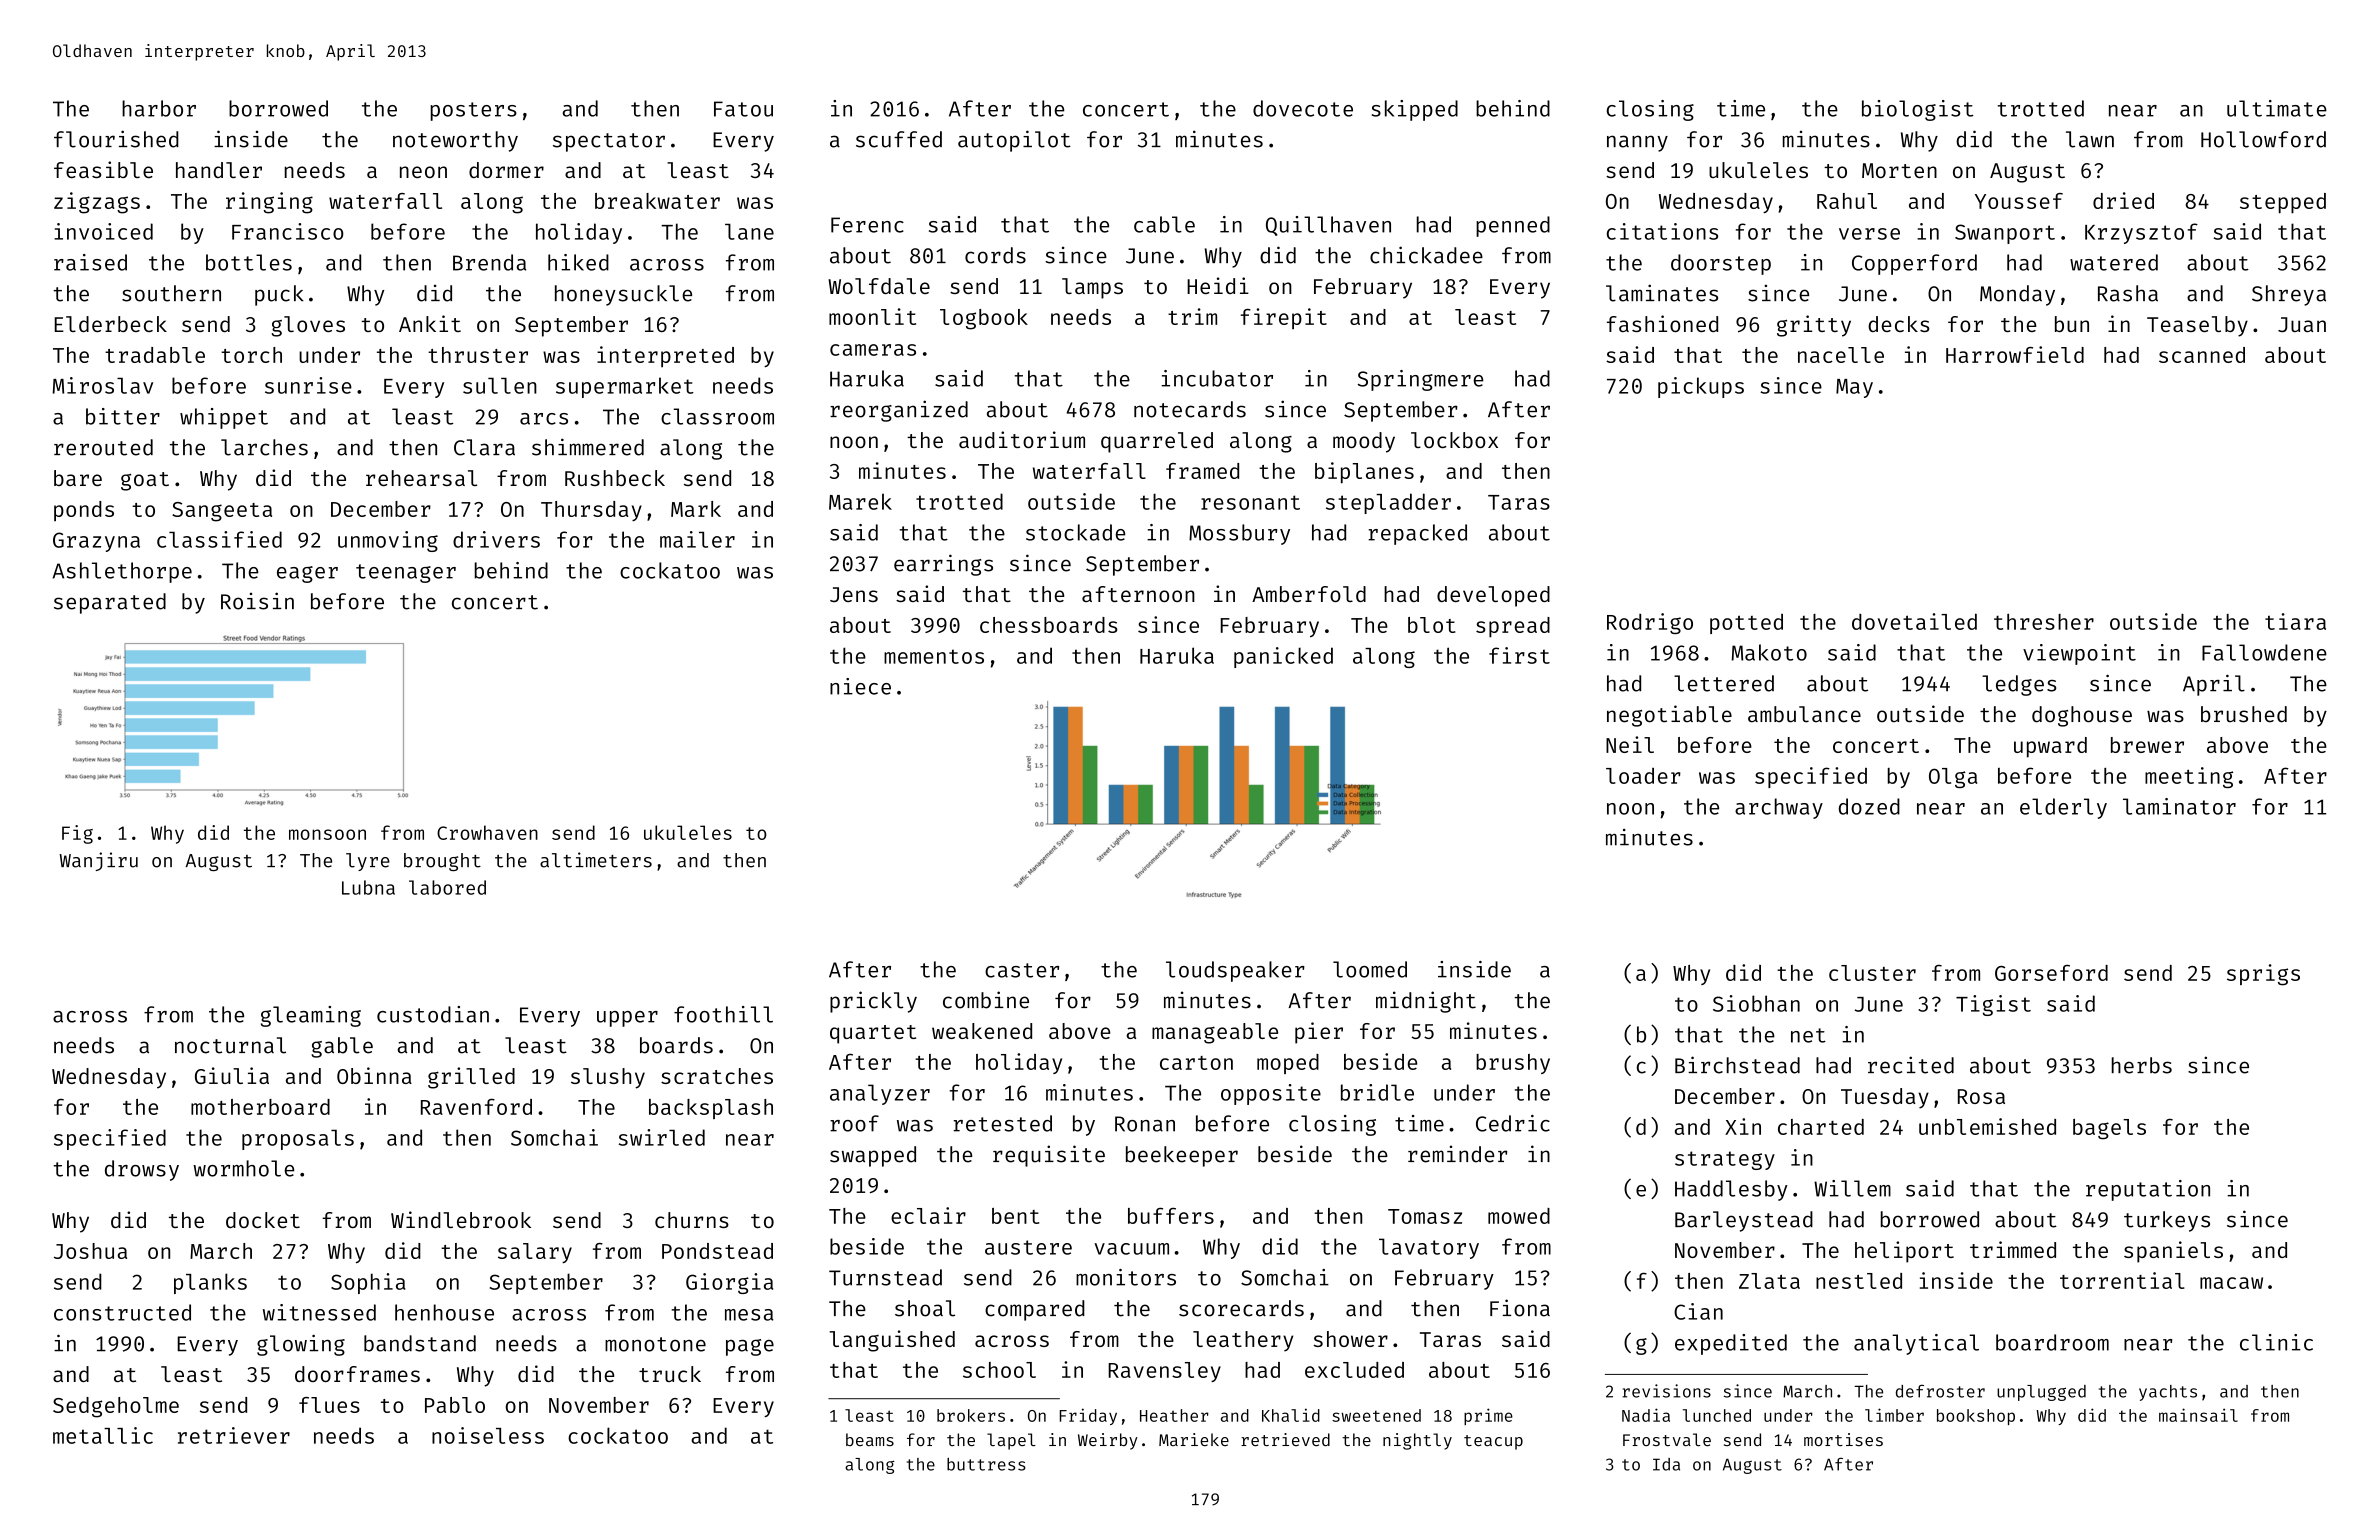  What do you see at coordinates (1721, 264) in the image?
I see `doorstep` at bounding box center [1721, 264].
